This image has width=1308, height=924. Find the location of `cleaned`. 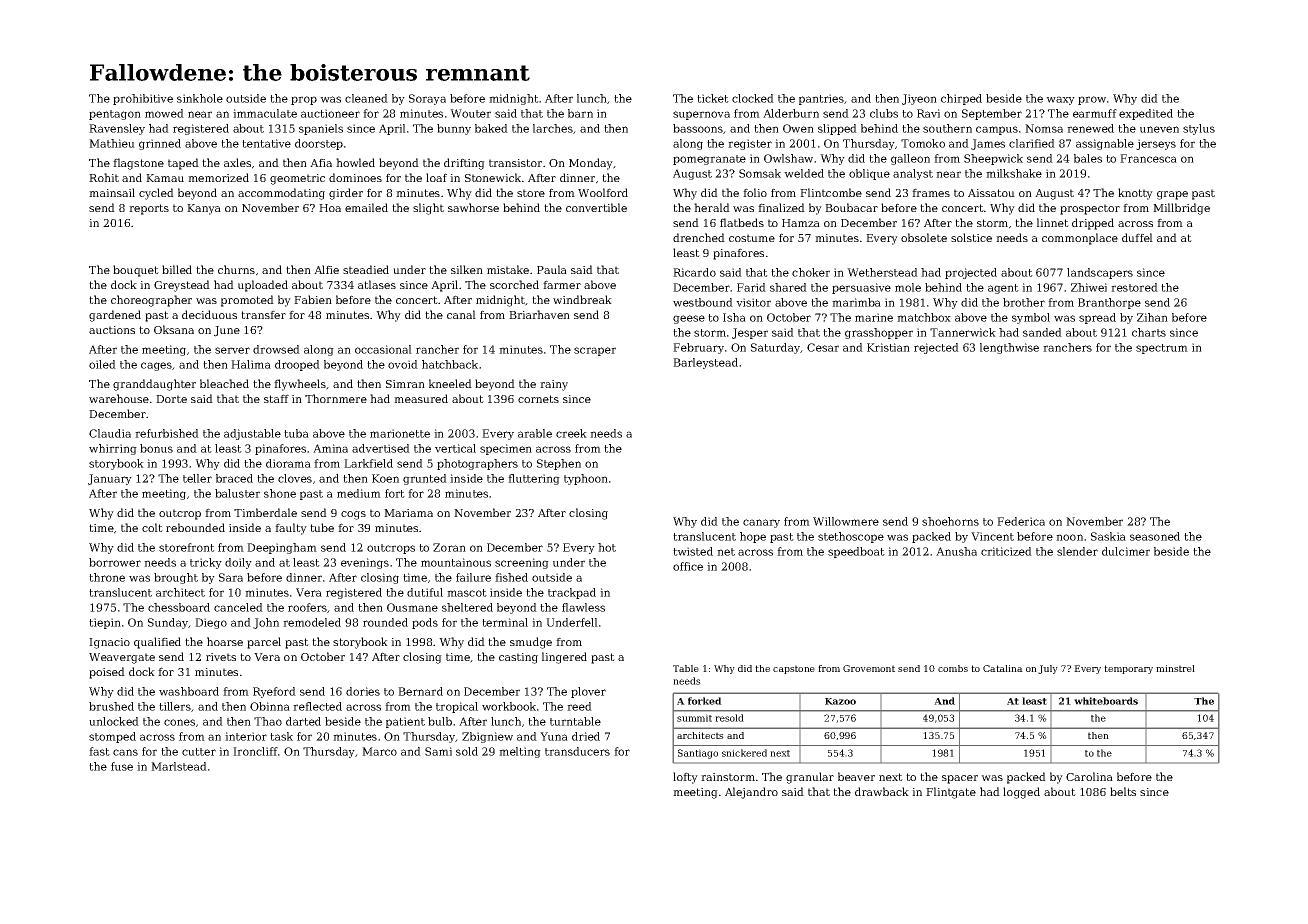

cleaned is located at coordinates (366, 98).
